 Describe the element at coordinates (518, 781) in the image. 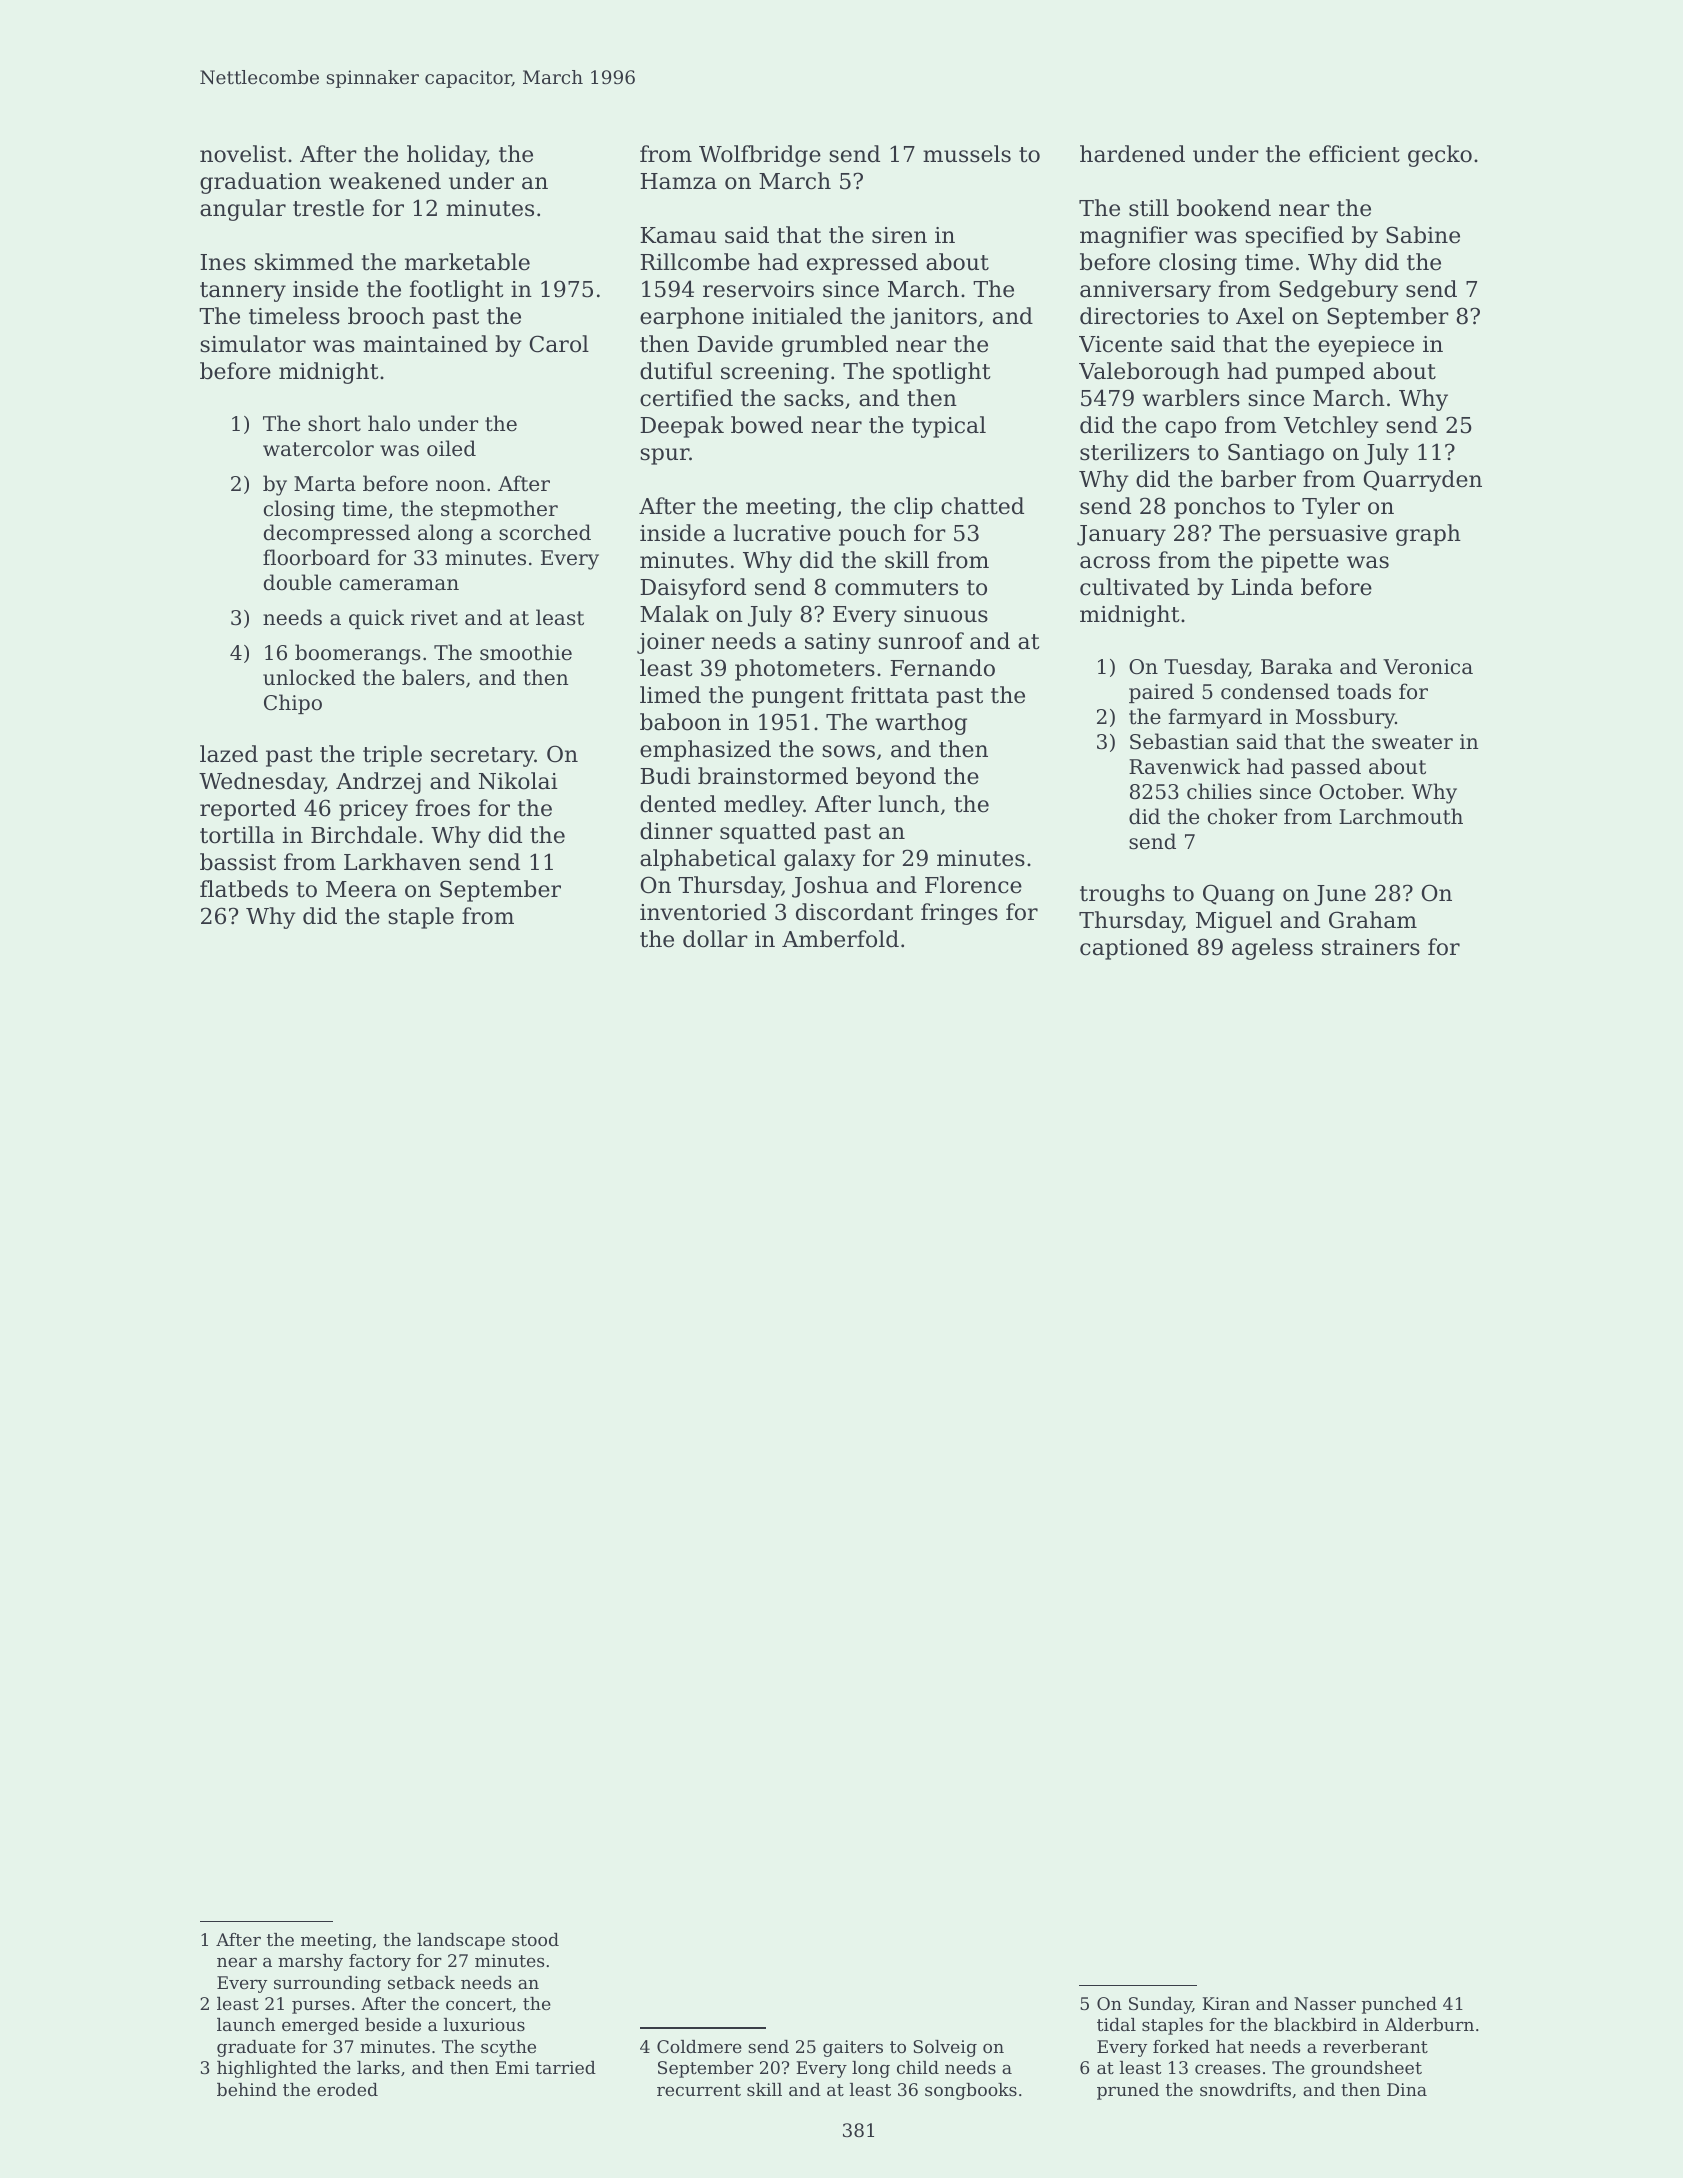

I see `Nikolai` at that location.
